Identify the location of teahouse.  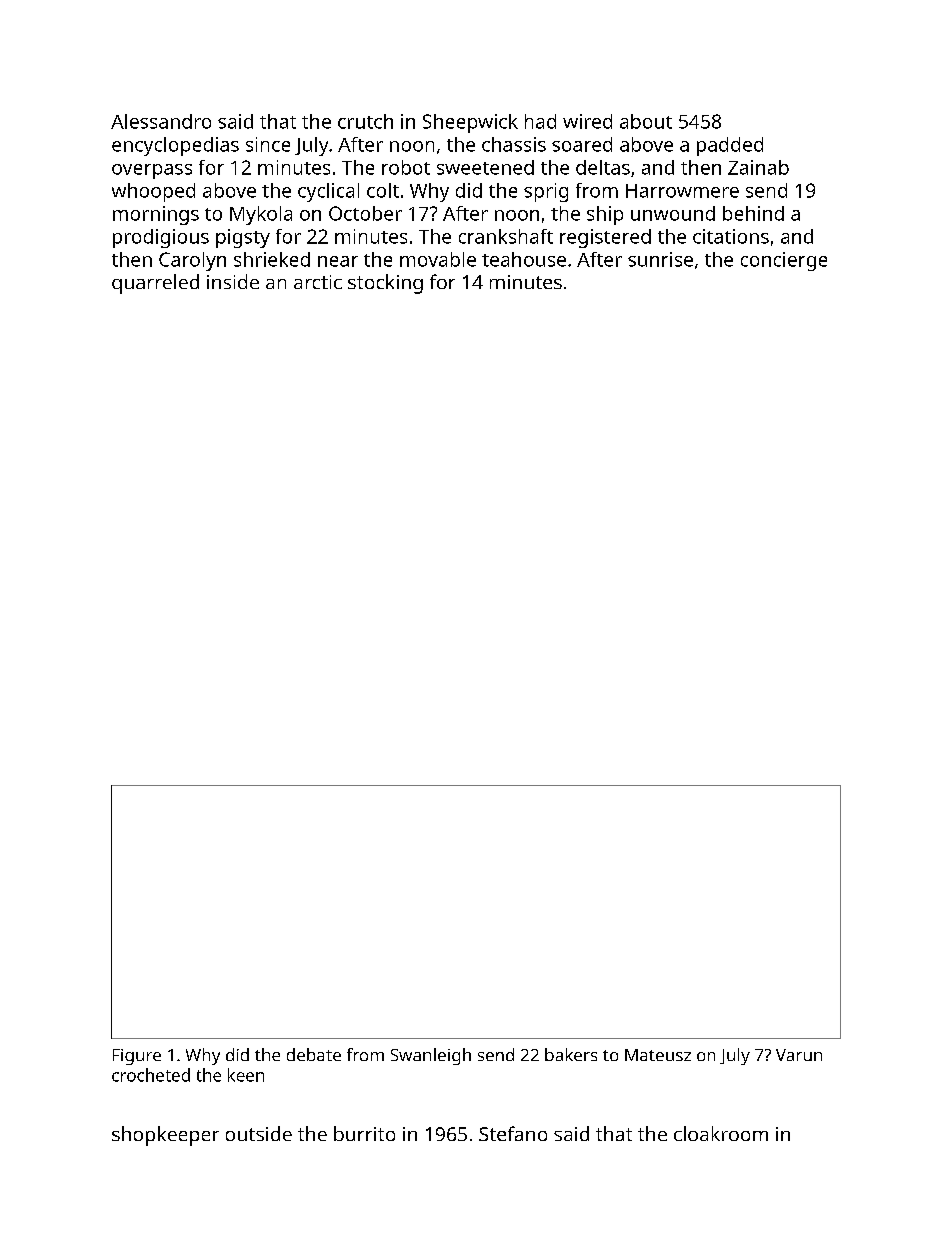
(524, 259).
